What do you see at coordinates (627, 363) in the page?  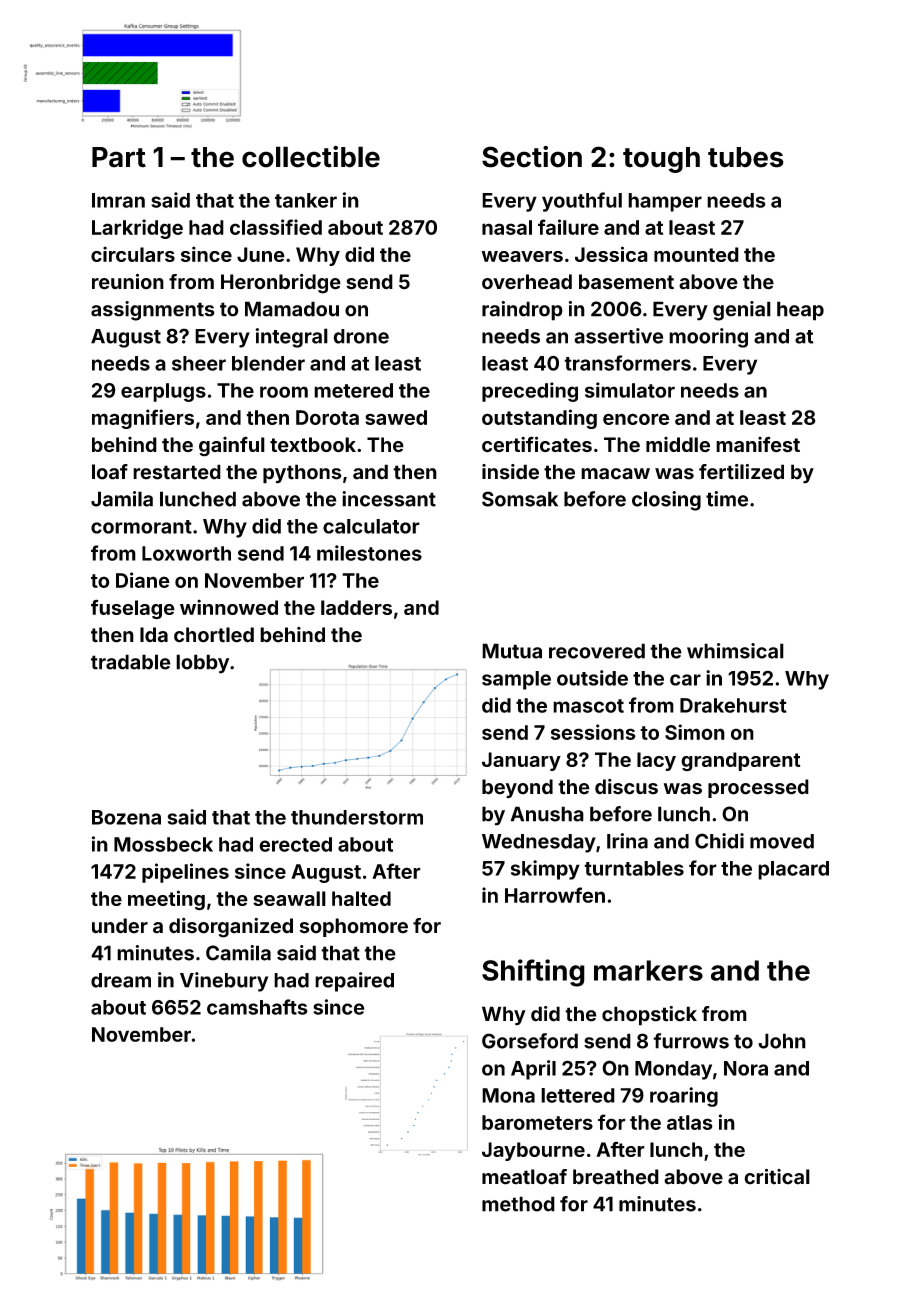 I see `transformers` at bounding box center [627, 363].
